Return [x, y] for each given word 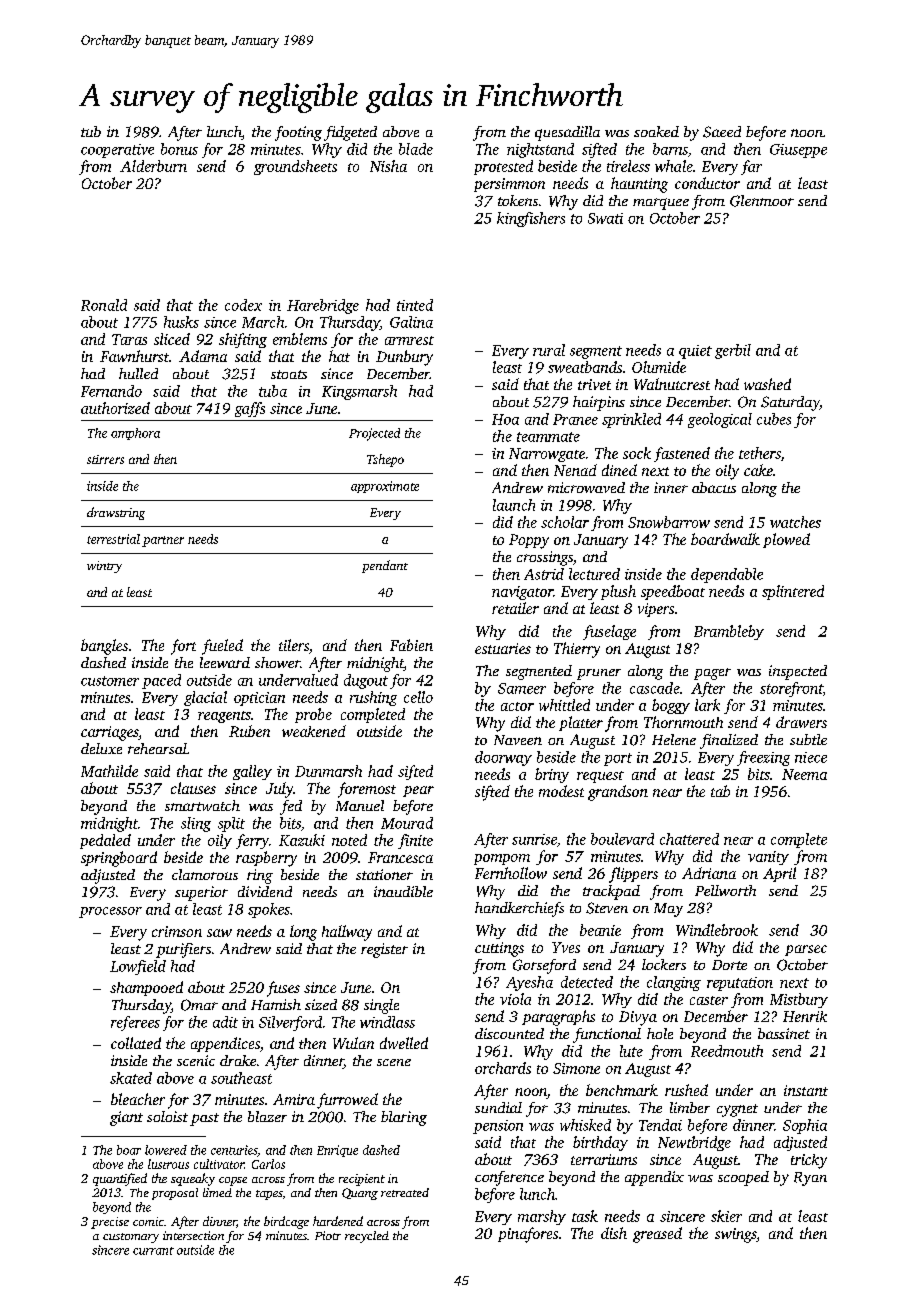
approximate [385, 487]
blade [416, 149]
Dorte [729, 965]
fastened [682, 454]
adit [225, 1022]
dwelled [404, 1043]
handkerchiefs [519, 909]
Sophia [805, 1126]
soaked [656, 131]
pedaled [105, 841]
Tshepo [385, 460]
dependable [727, 575]
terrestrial [113, 539]
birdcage [286, 1222]
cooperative [117, 151]
